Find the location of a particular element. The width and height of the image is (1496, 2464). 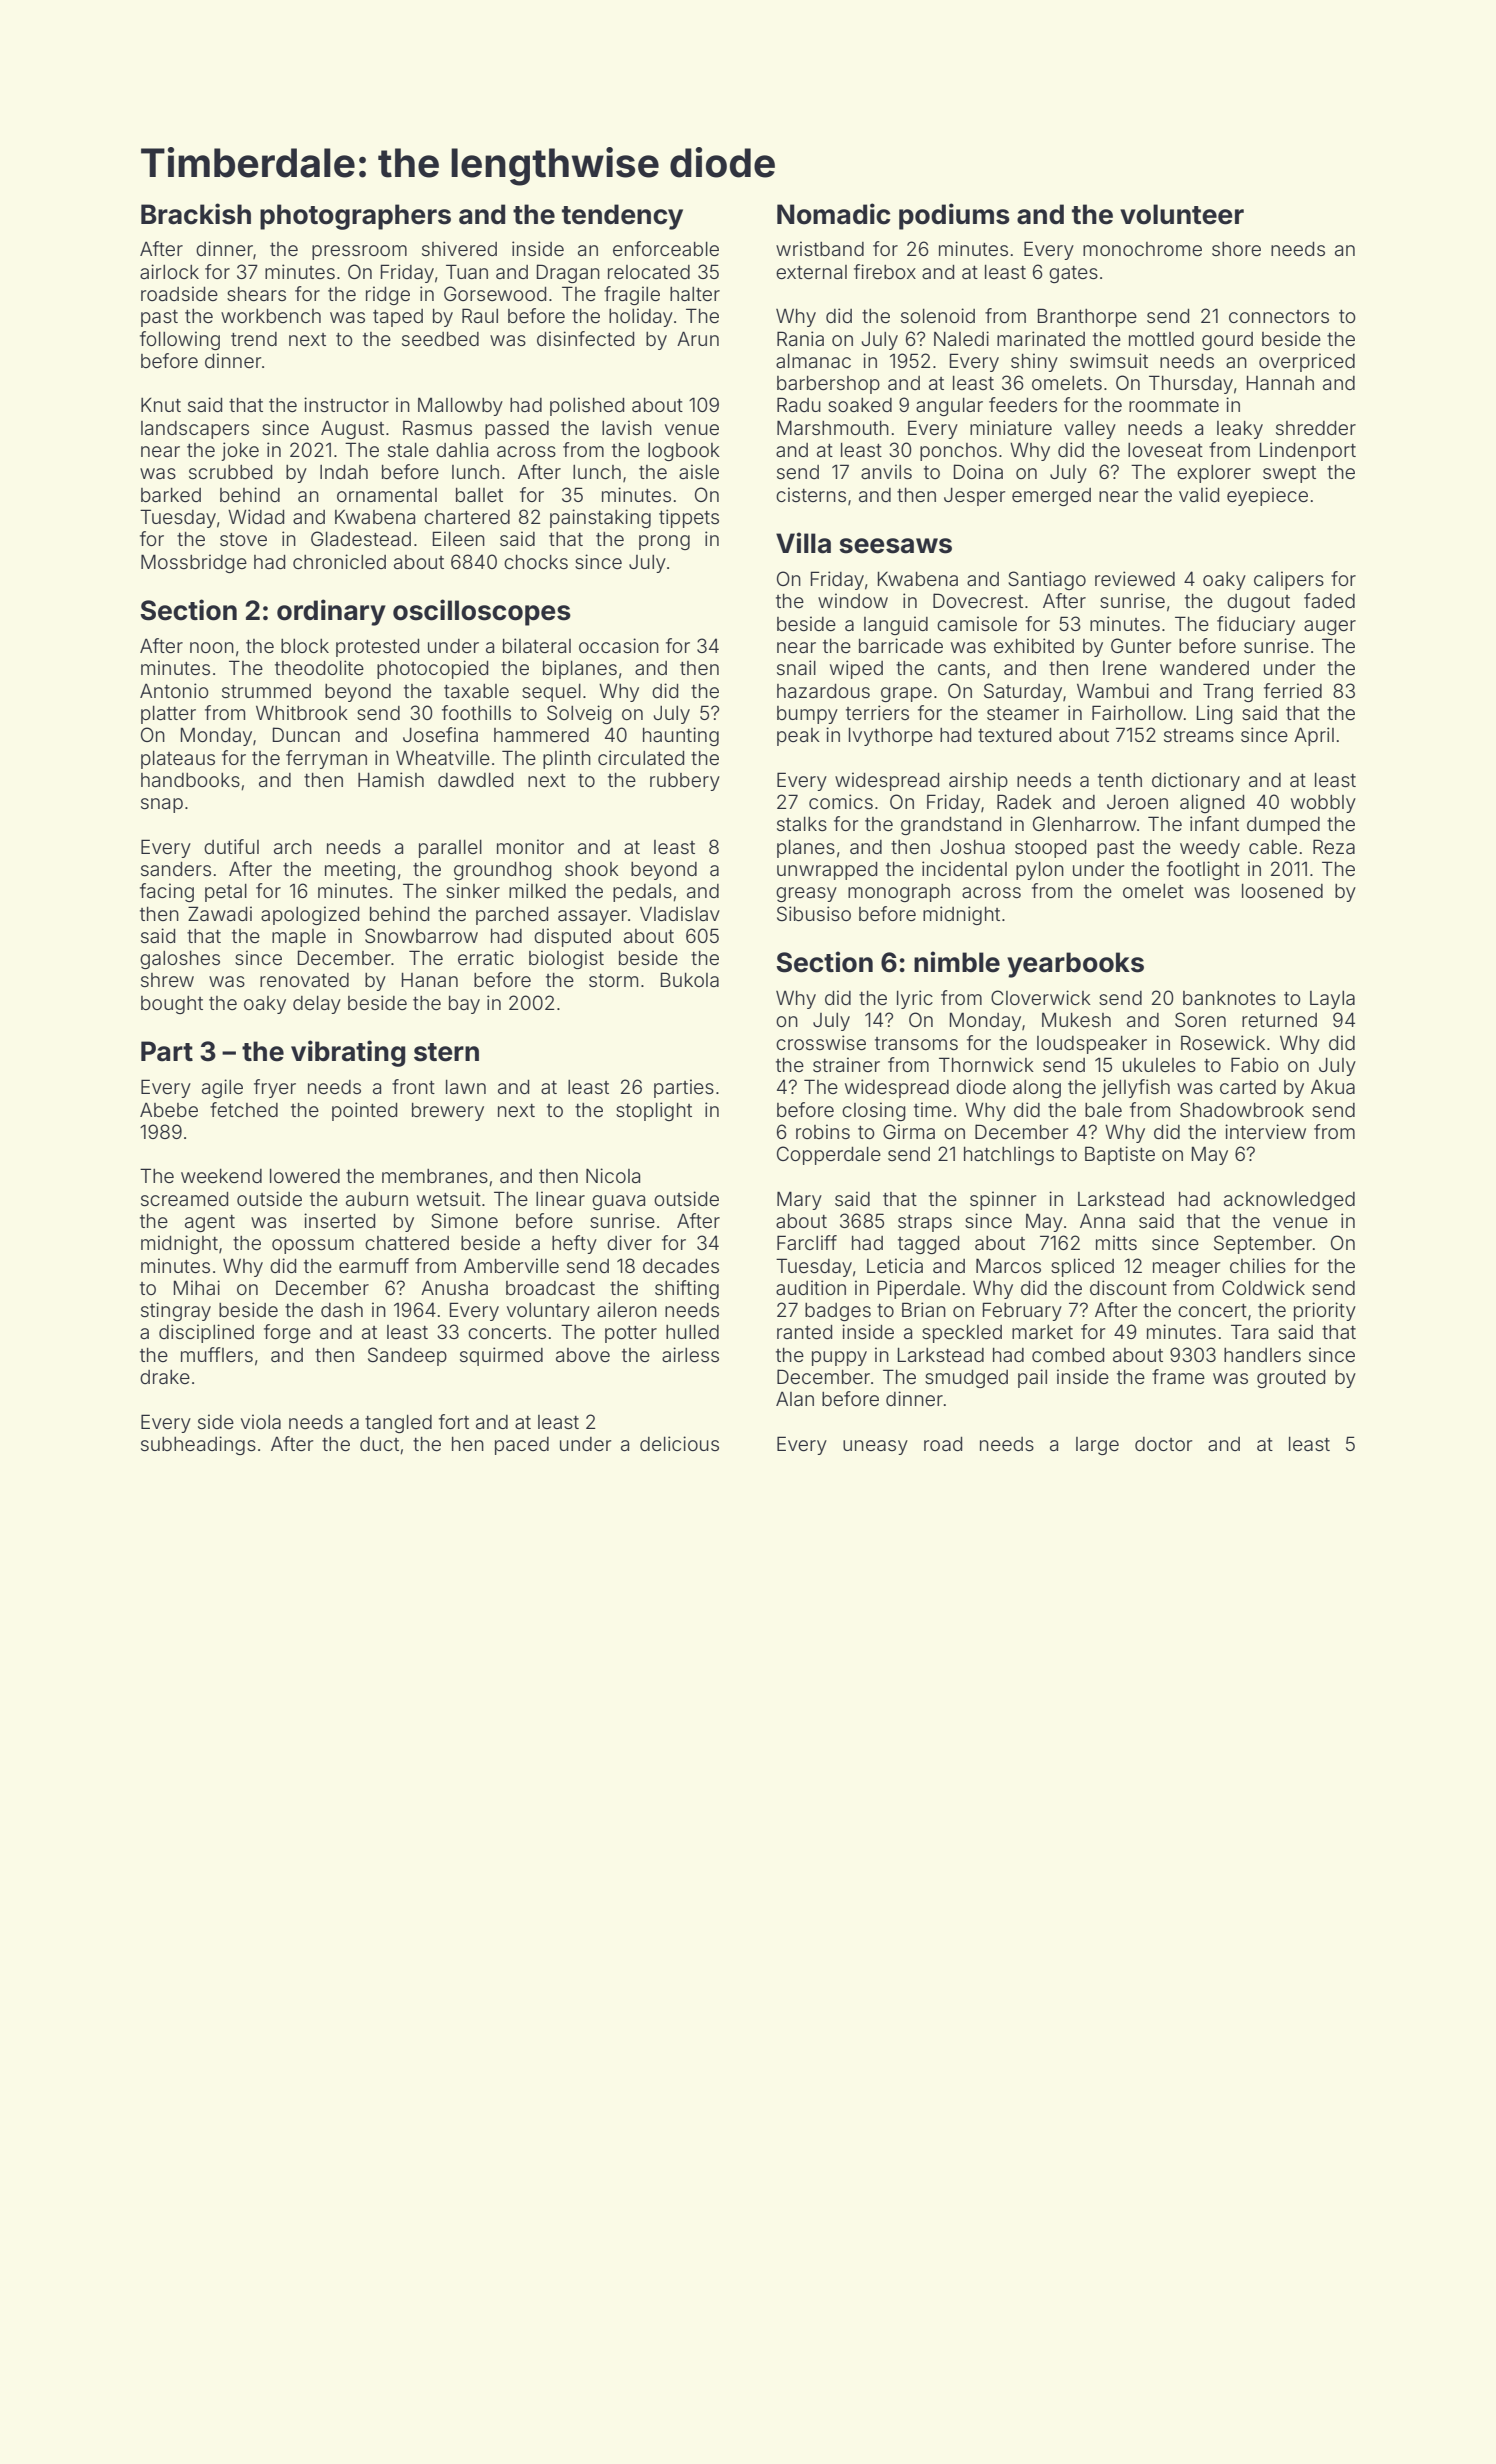

Mukesh is located at coordinates (1076, 1019).
